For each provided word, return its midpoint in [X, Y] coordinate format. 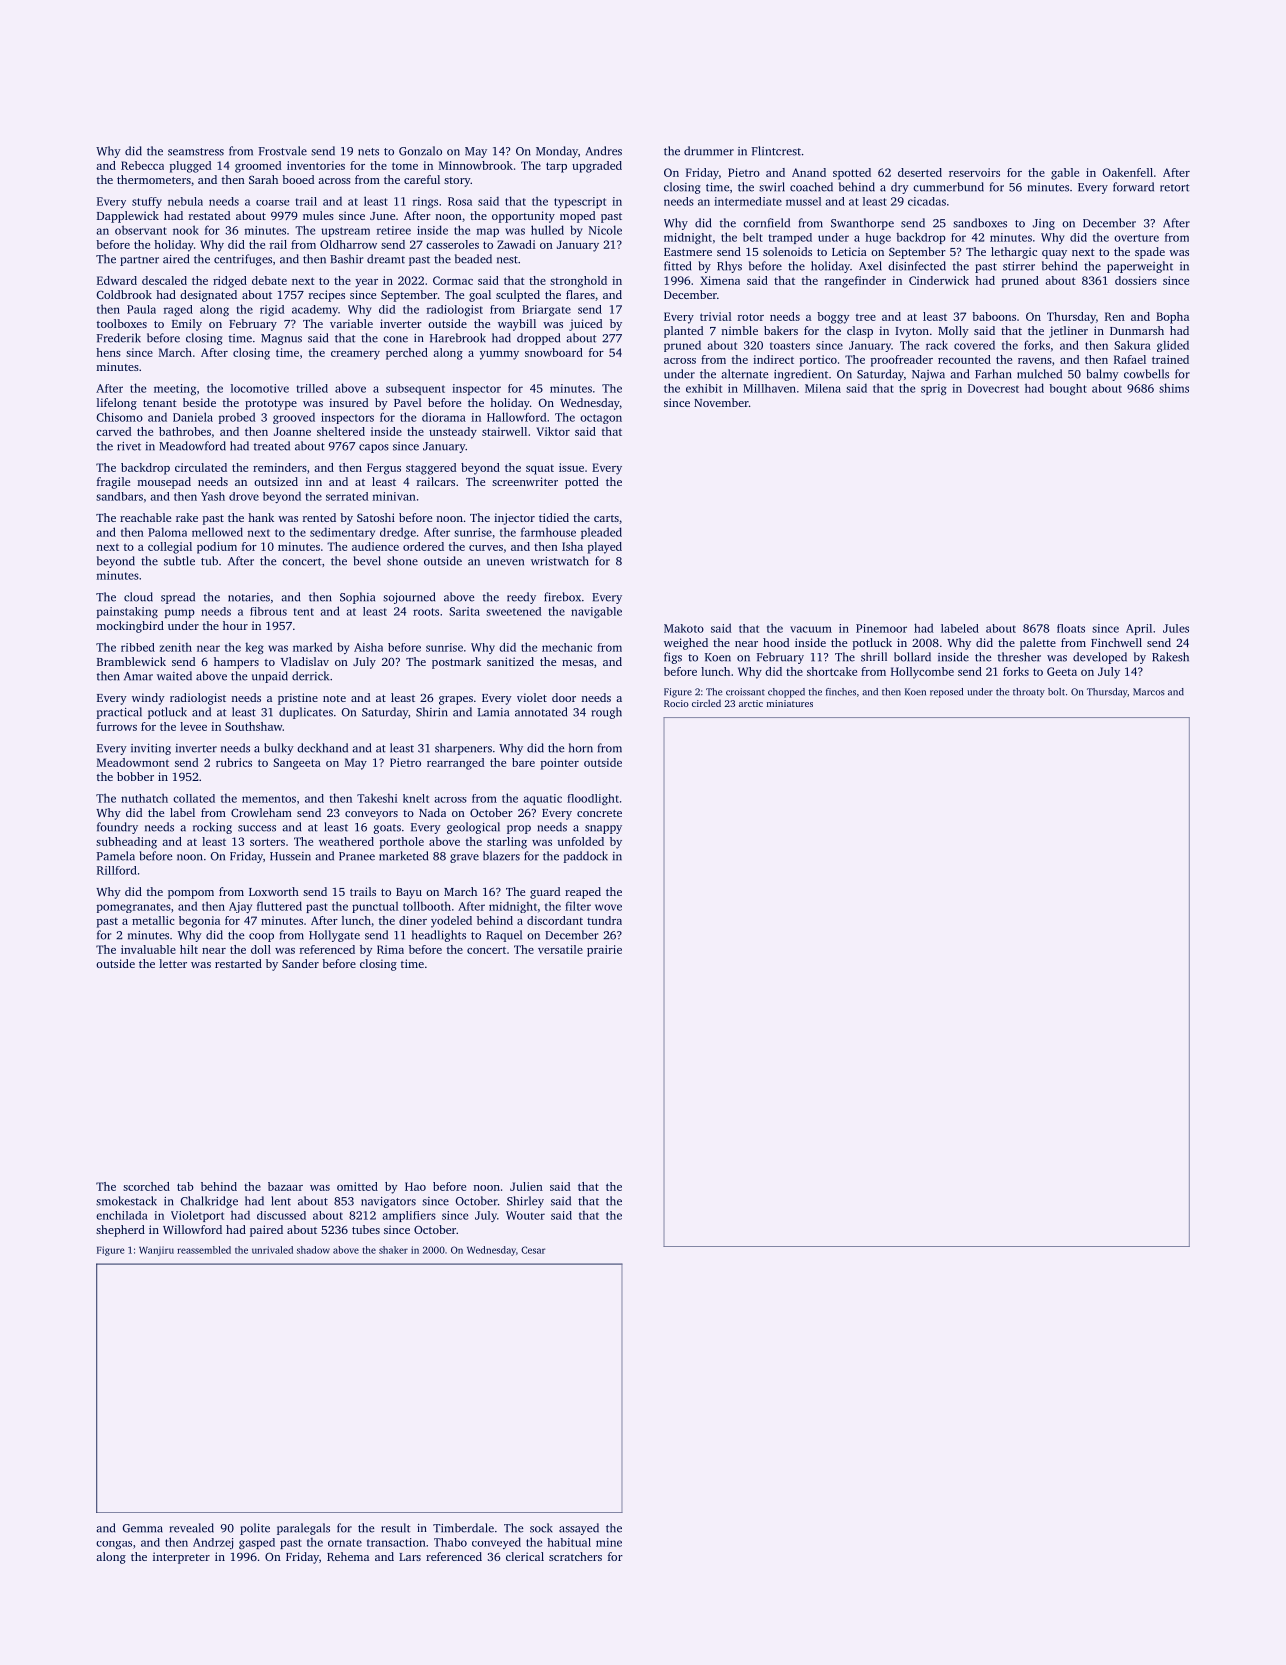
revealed [192, 1528]
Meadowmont [133, 762]
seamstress [196, 152]
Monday [557, 152]
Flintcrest [776, 151]
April [1139, 629]
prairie [604, 951]
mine [609, 1542]
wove [608, 907]
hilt [189, 949]
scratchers [575, 1556]
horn [581, 748]
